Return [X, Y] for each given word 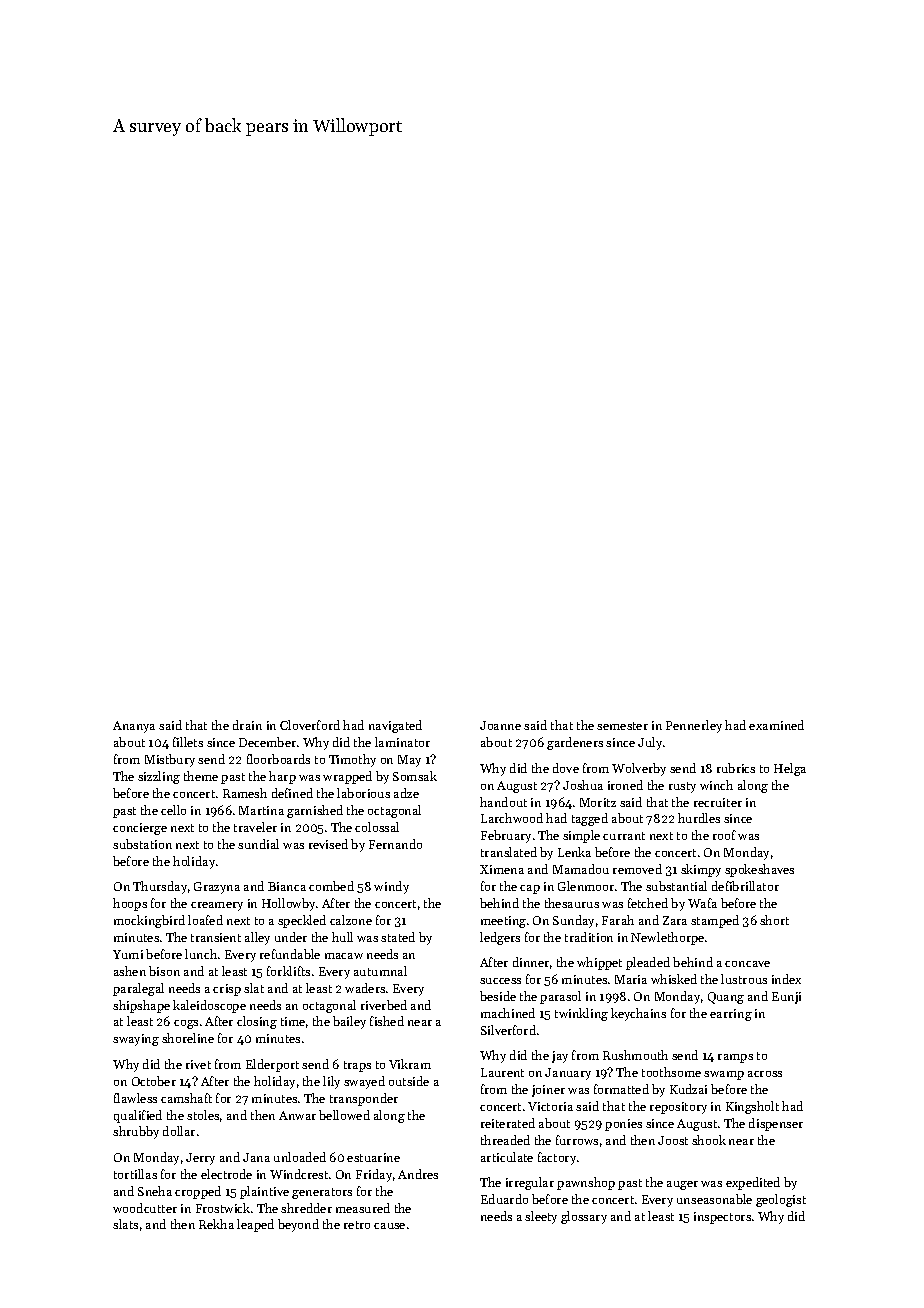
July [650, 743]
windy [391, 887]
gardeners [575, 743]
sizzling [159, 777]
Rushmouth [635, 1055]
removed [637, 869]
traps [357, 1066]
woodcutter [145, 1208]
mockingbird [149, 921]
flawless [135, 1098]
